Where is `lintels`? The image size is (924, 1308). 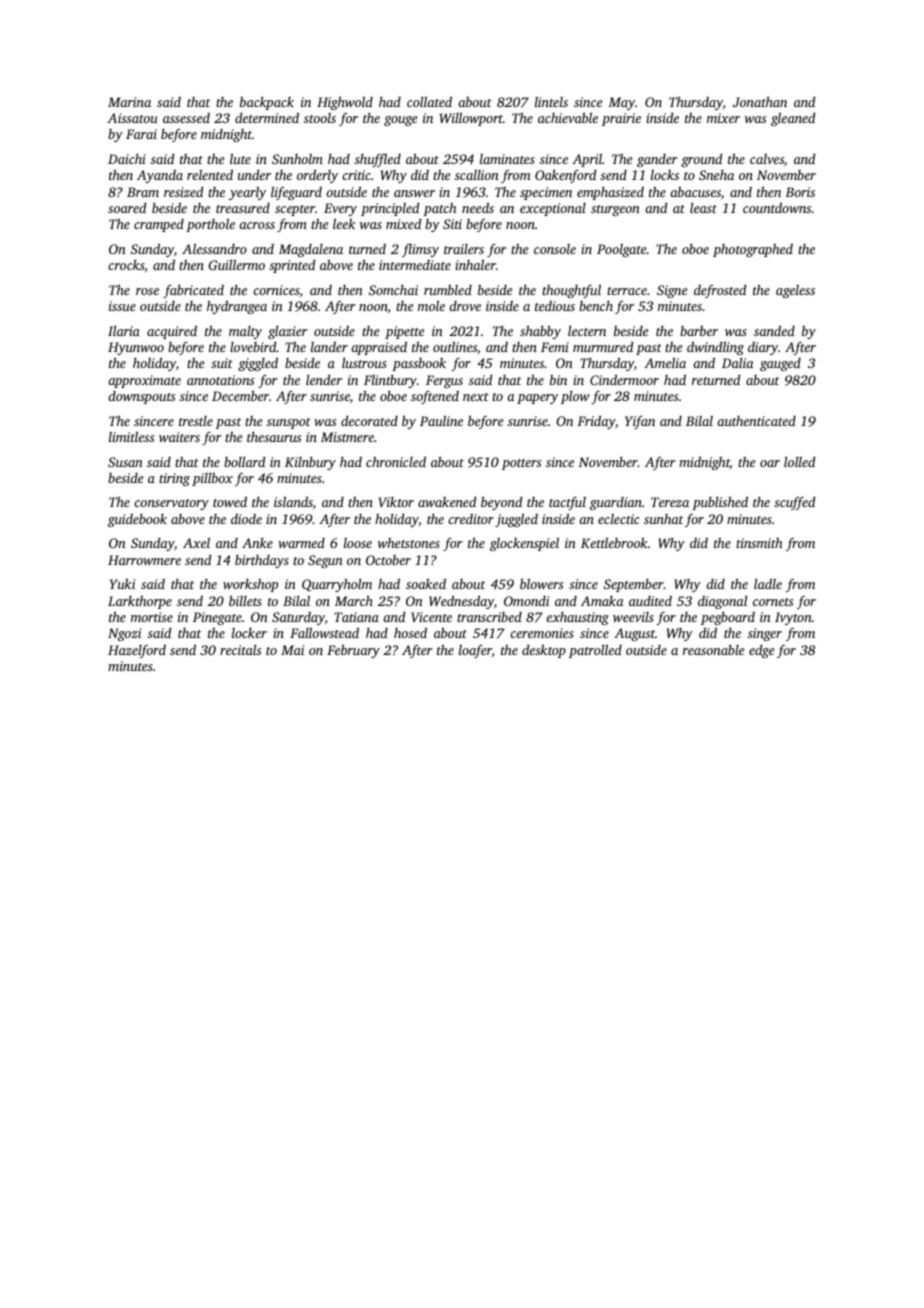 lintels is located at coordinates (551, 102).
